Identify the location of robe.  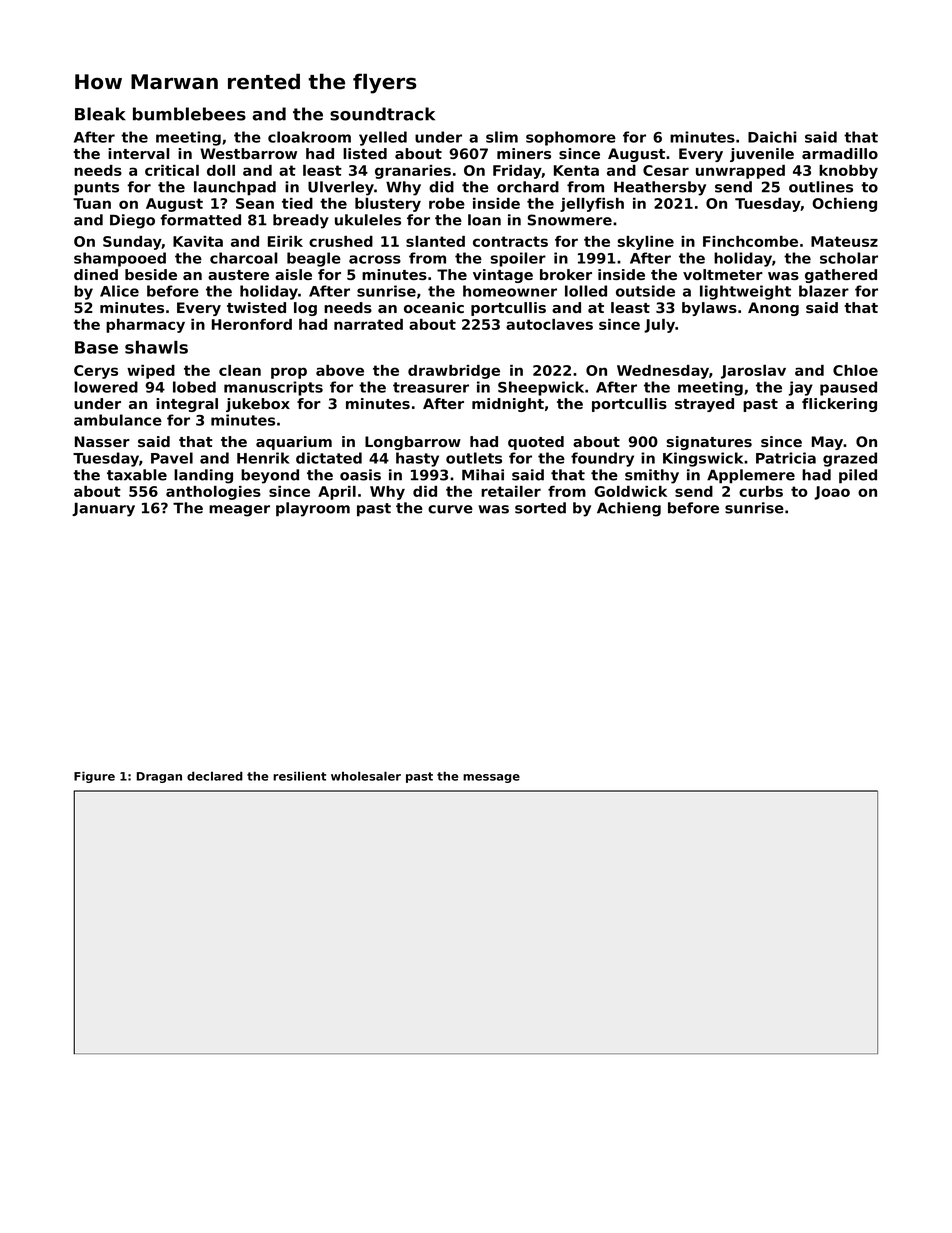
(447, 203).
